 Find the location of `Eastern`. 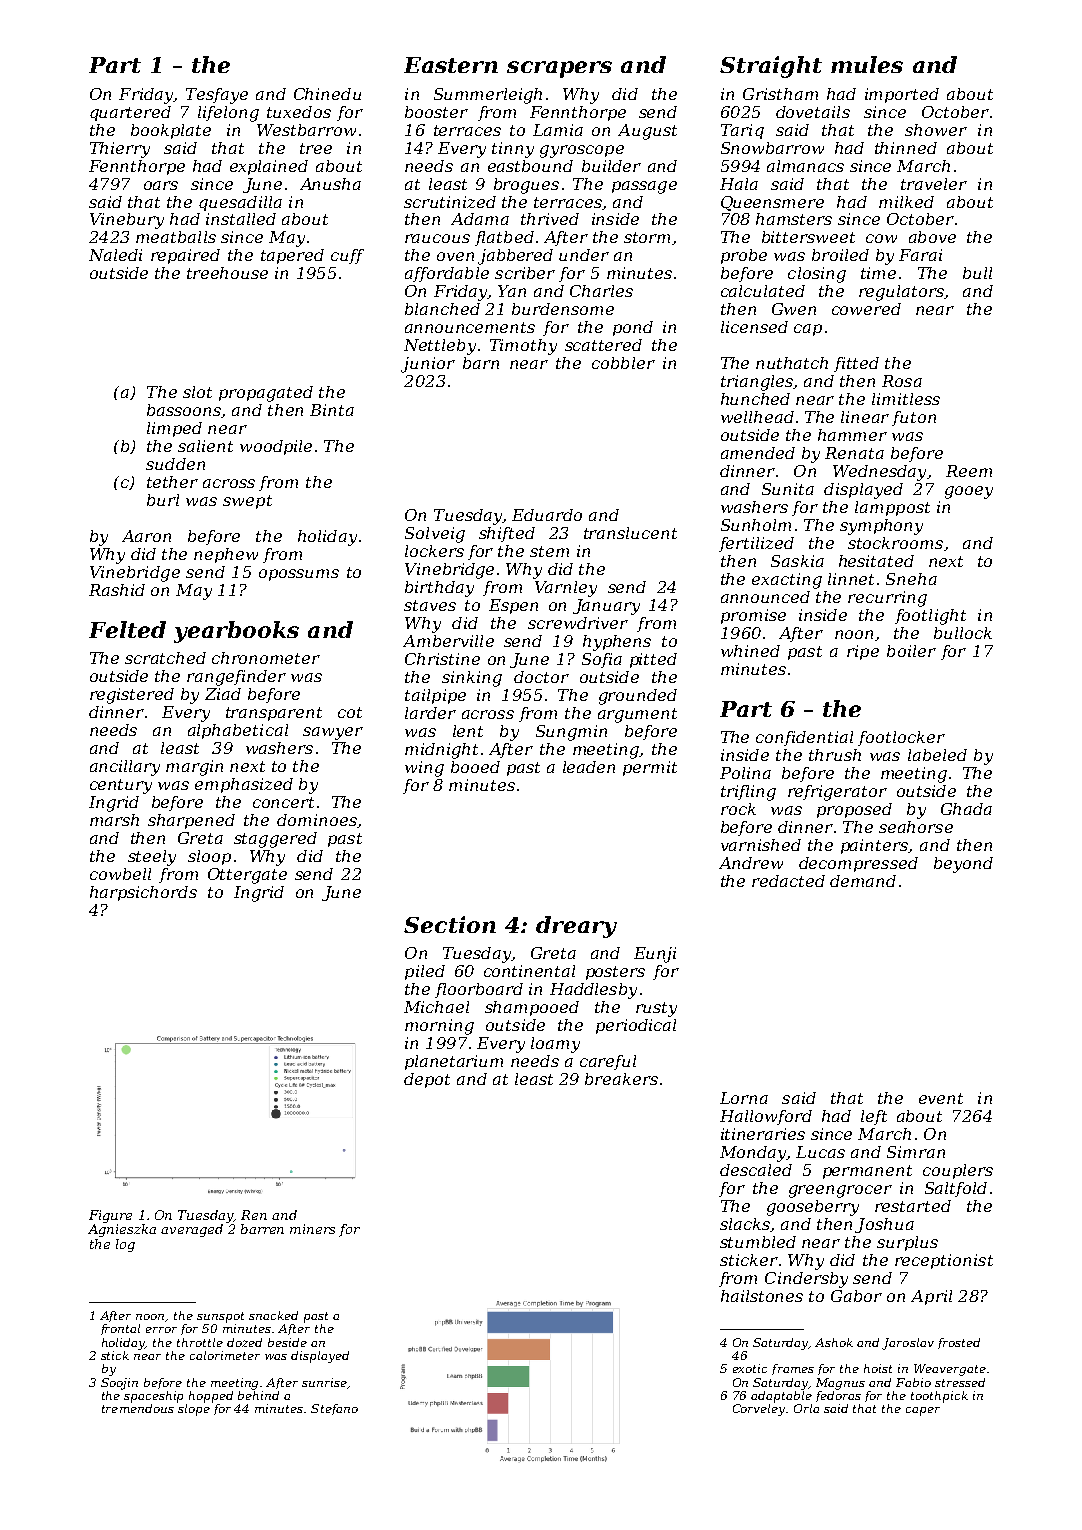

Eastern is located at coordinates (451, 65).
